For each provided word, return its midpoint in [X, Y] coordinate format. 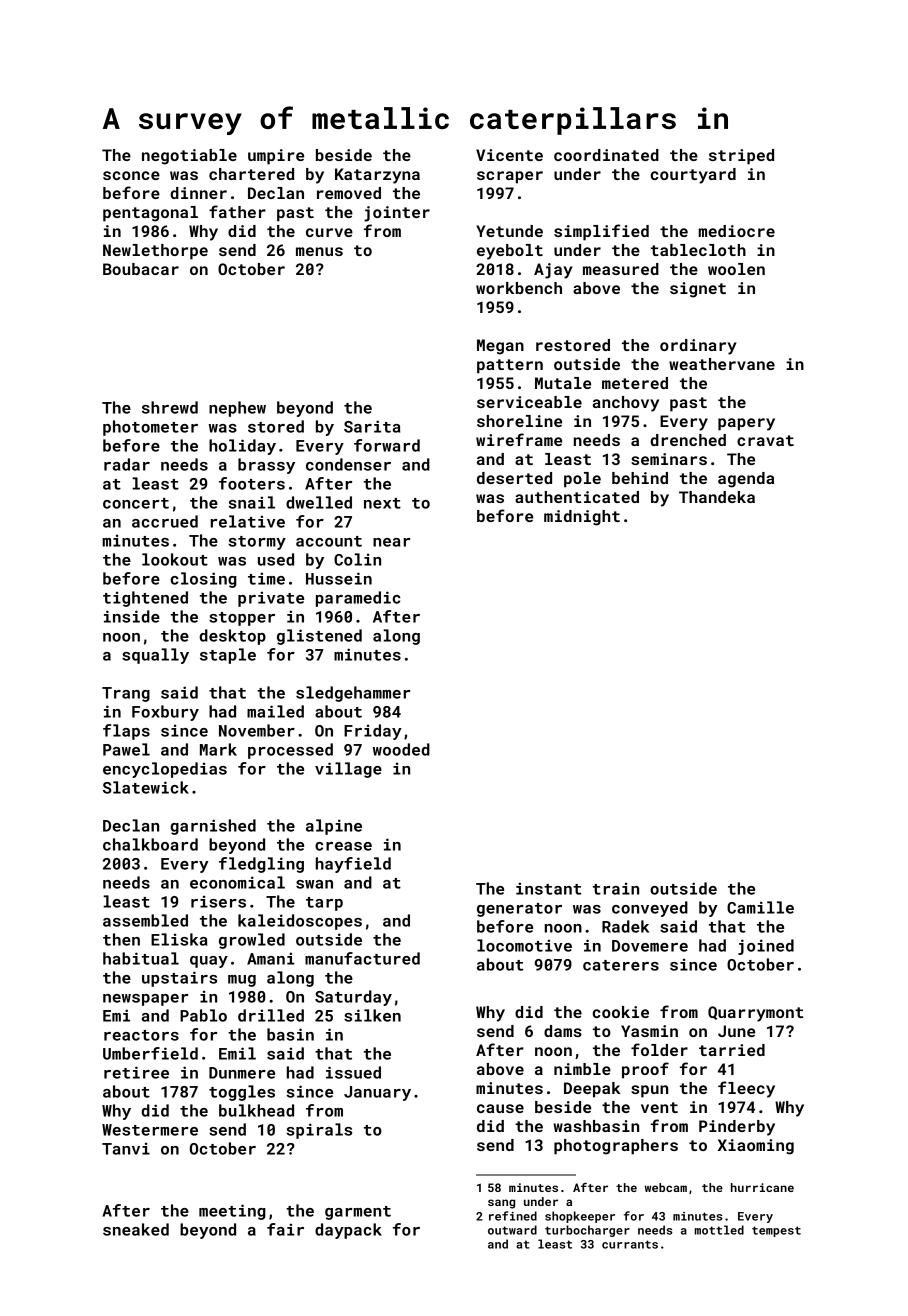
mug [242, 981]
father [237, 211]
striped [741, 157]
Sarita [372, 426]
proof [645, 1070]
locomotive [524, 945]
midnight [582, 518]
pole [582, 480]
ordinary [698, 347]
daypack [348, 1231]
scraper [510, 177]
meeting [232, 1212]
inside [132, 616]
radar [127, 464]
